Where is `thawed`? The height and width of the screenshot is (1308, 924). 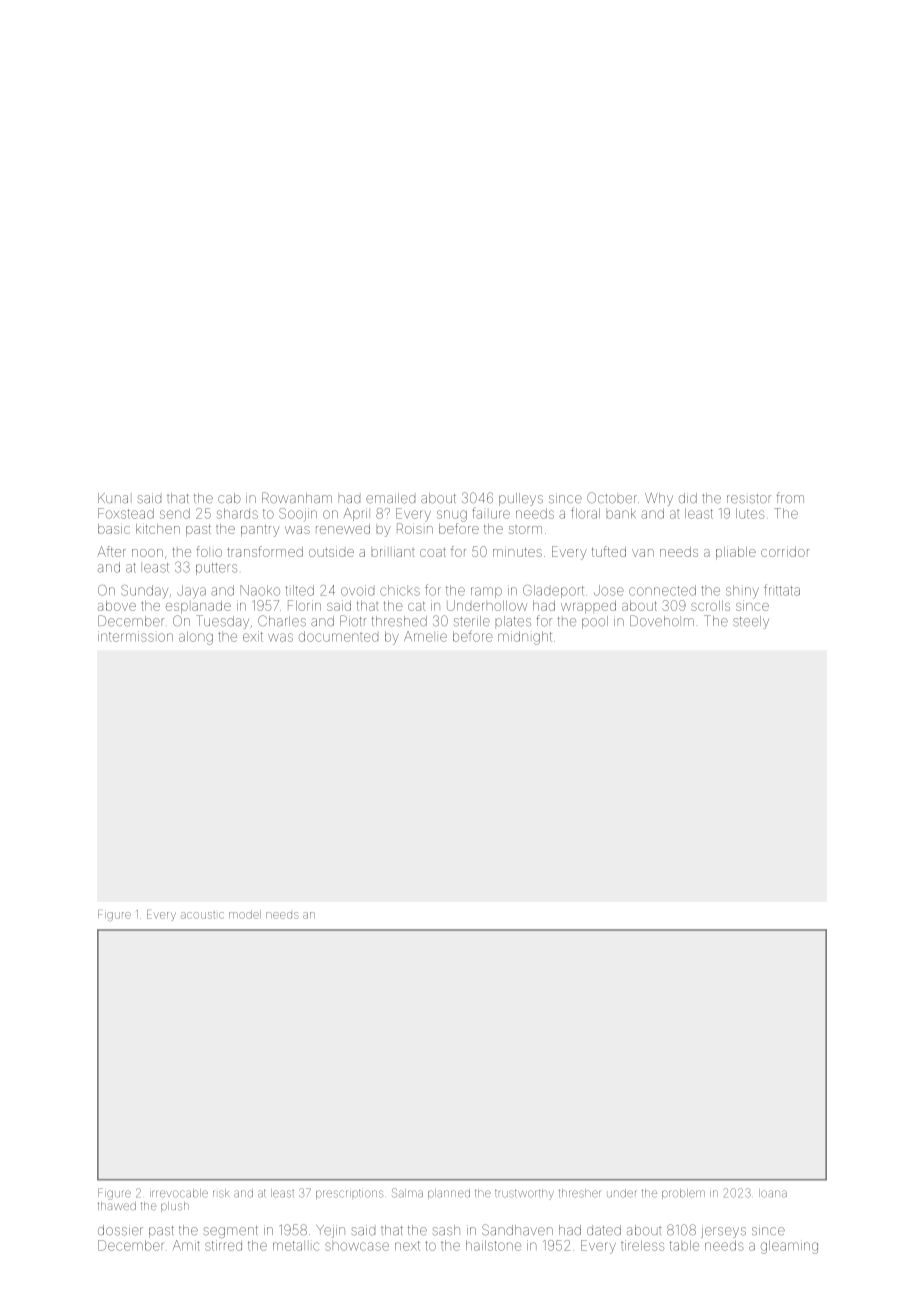
thawed is located at coordinates (116, 1206).
